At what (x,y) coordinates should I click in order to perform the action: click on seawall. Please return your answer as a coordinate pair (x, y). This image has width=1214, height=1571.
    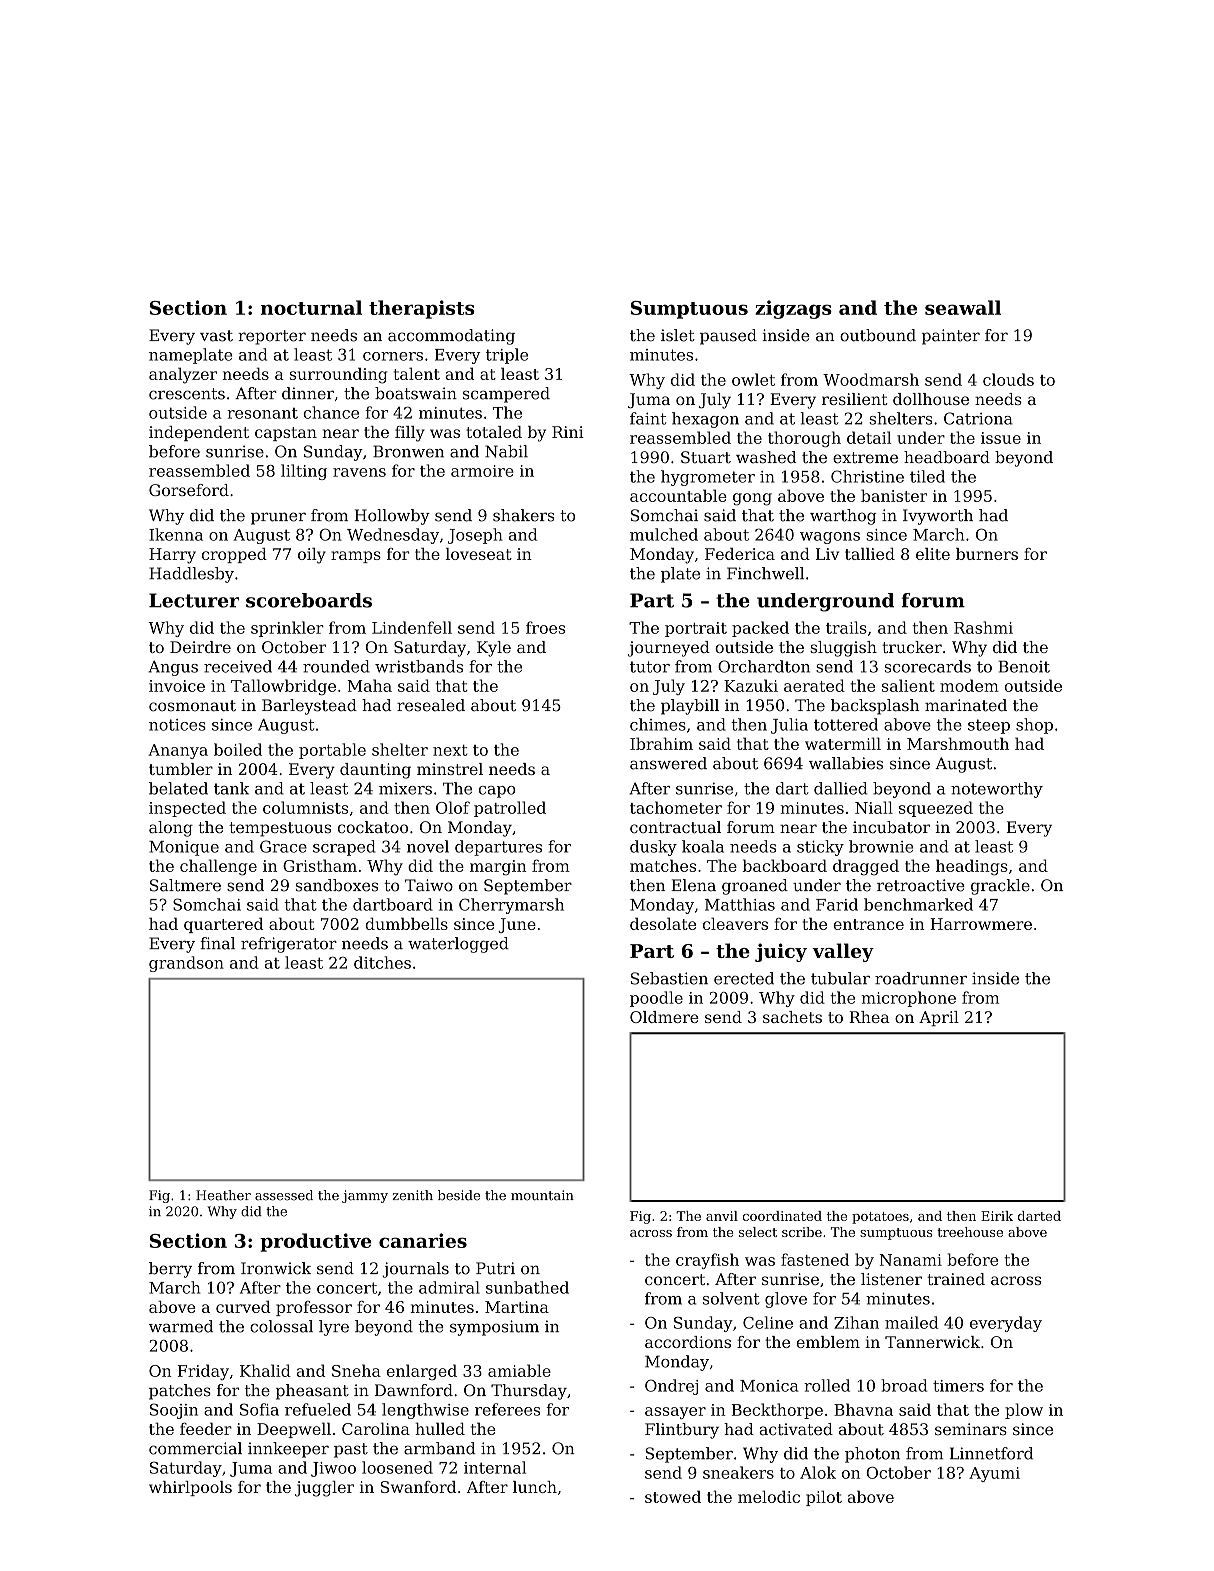
    Looking at the image, I should click on (963, 307).
